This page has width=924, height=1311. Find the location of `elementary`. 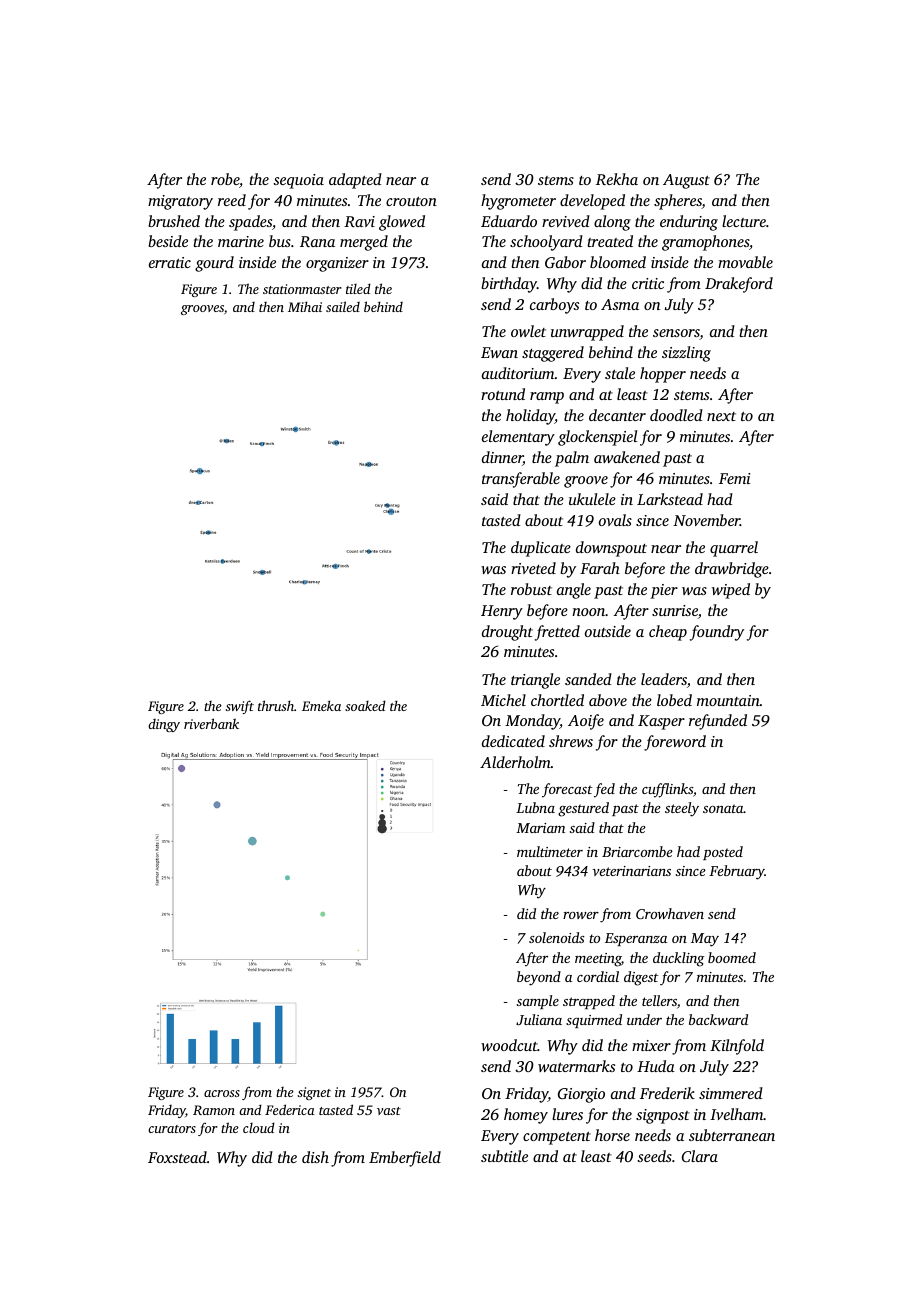

elementary is located at coordinates (518, 438).
